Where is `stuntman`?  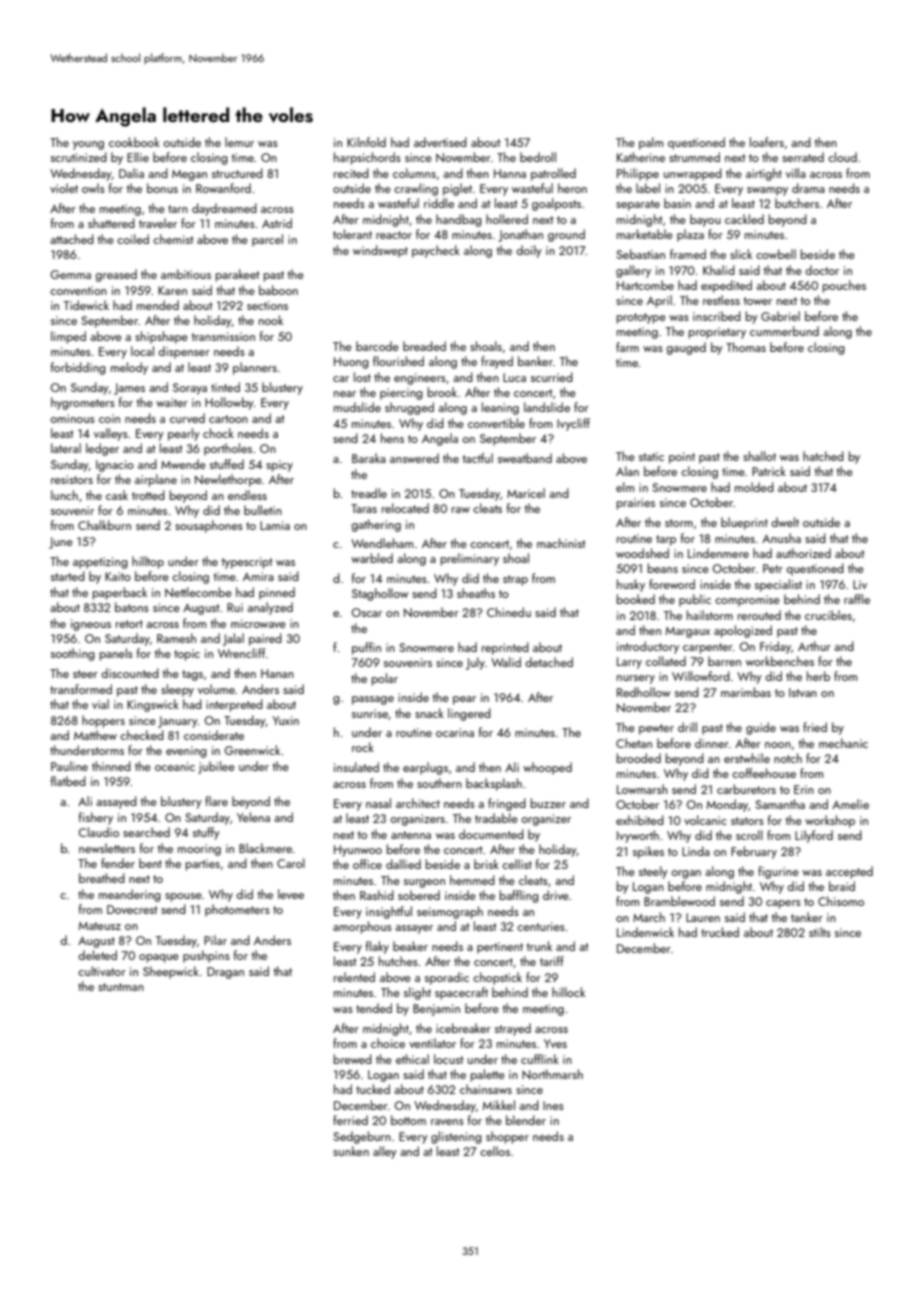
stuntman is located at coordinates (121, 987).
